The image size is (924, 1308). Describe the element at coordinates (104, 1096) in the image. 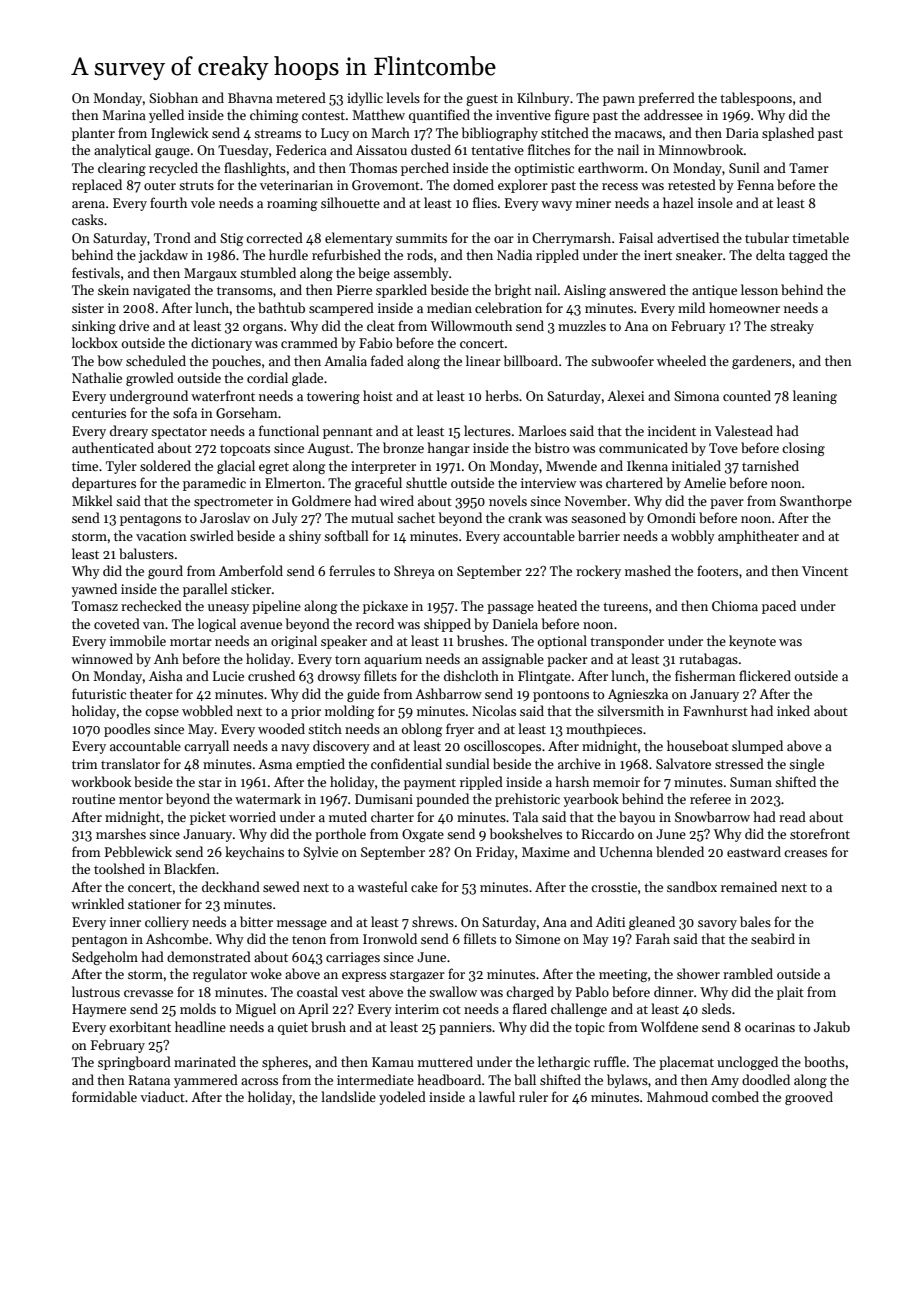

I see `formidable` at that location.
